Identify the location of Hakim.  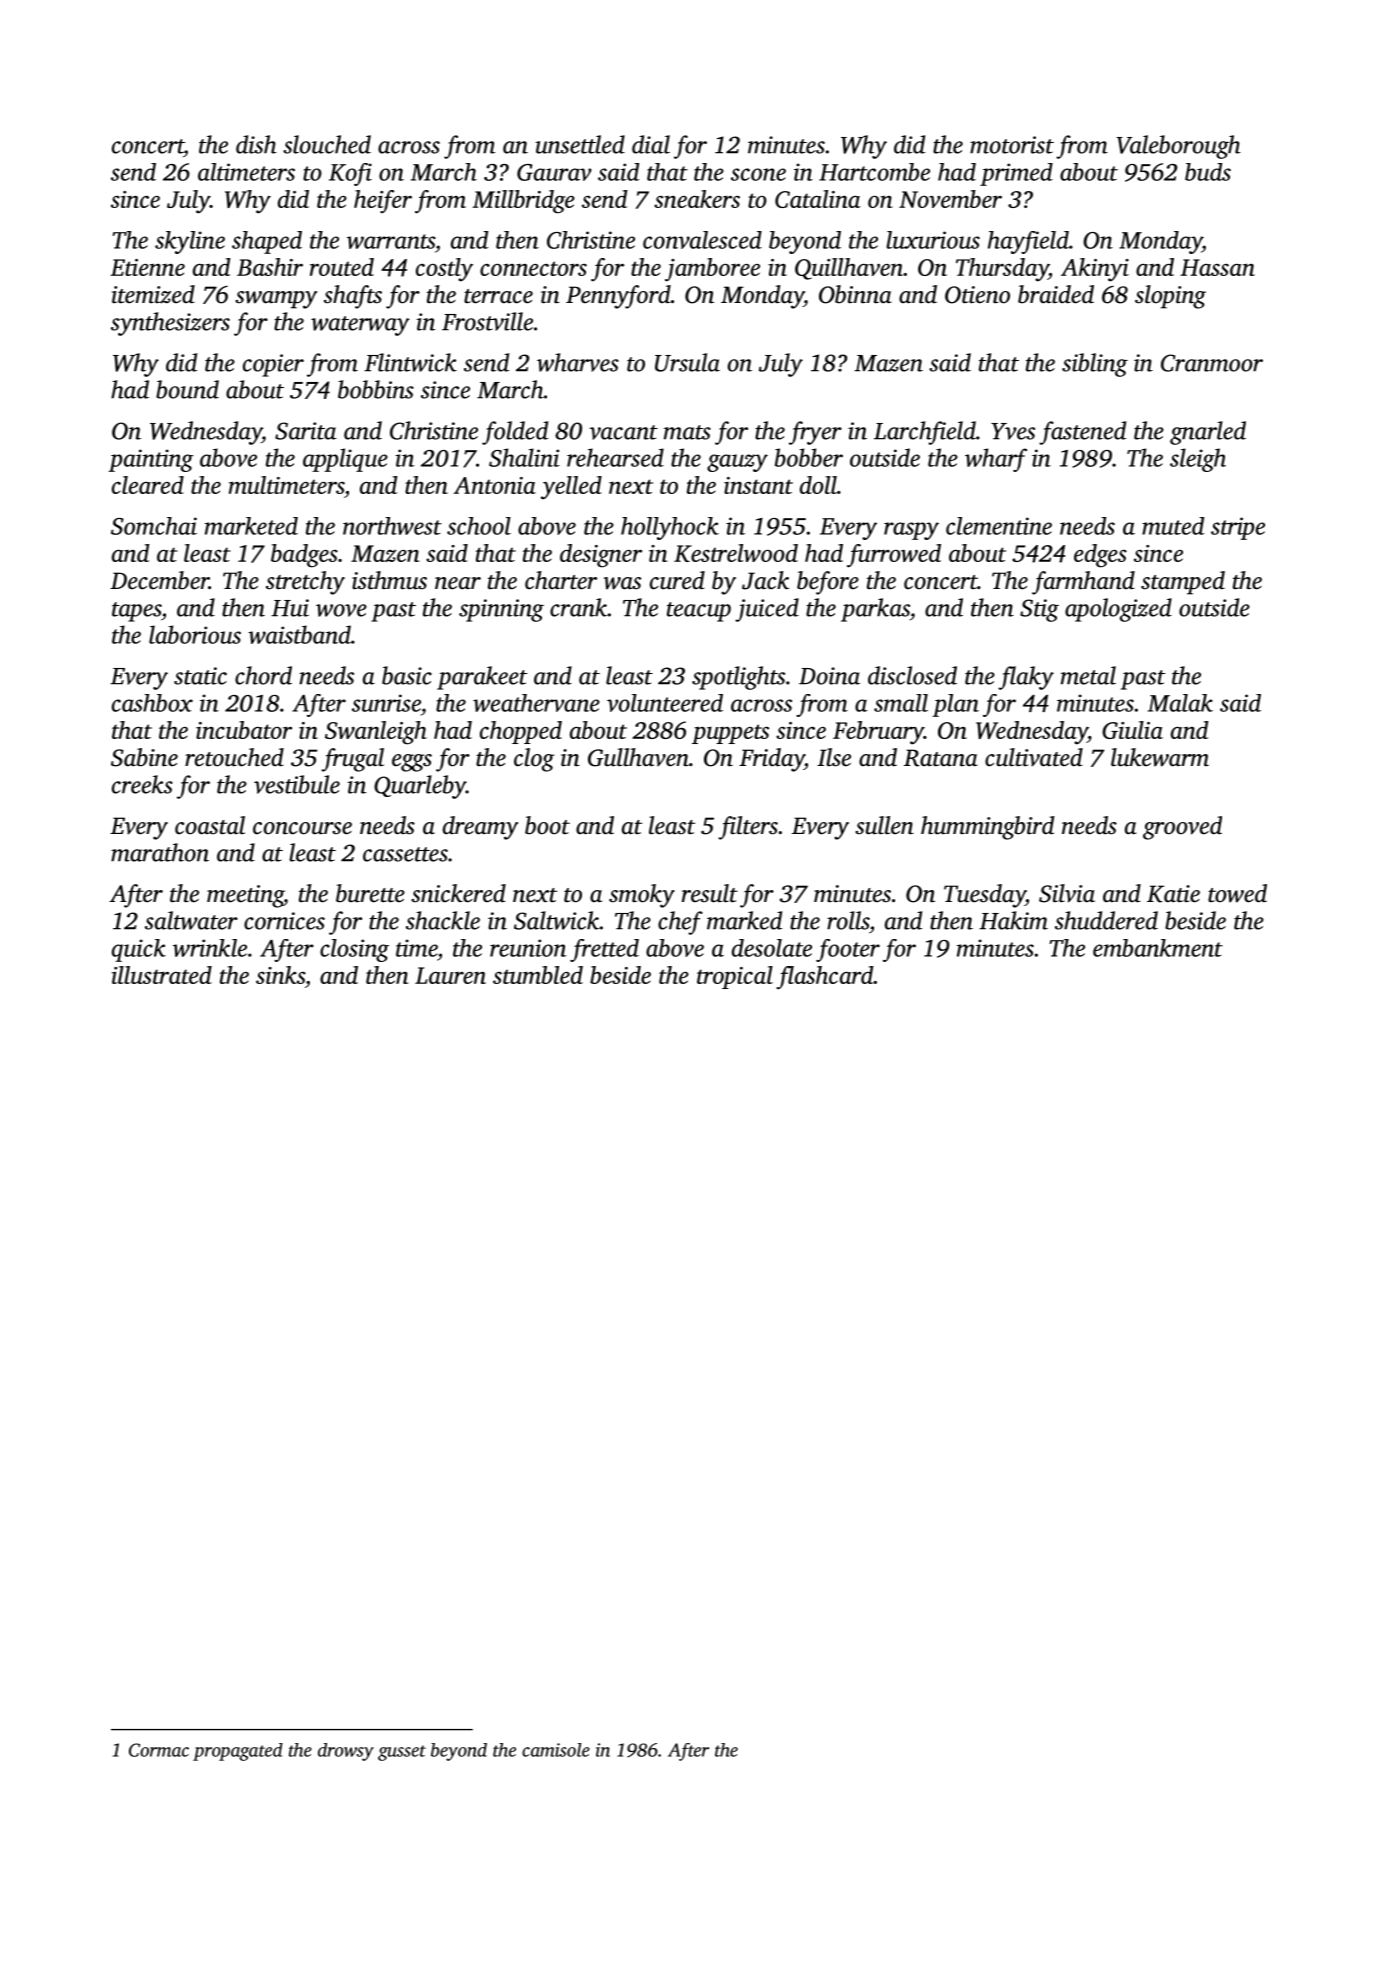
(1013, 920).
